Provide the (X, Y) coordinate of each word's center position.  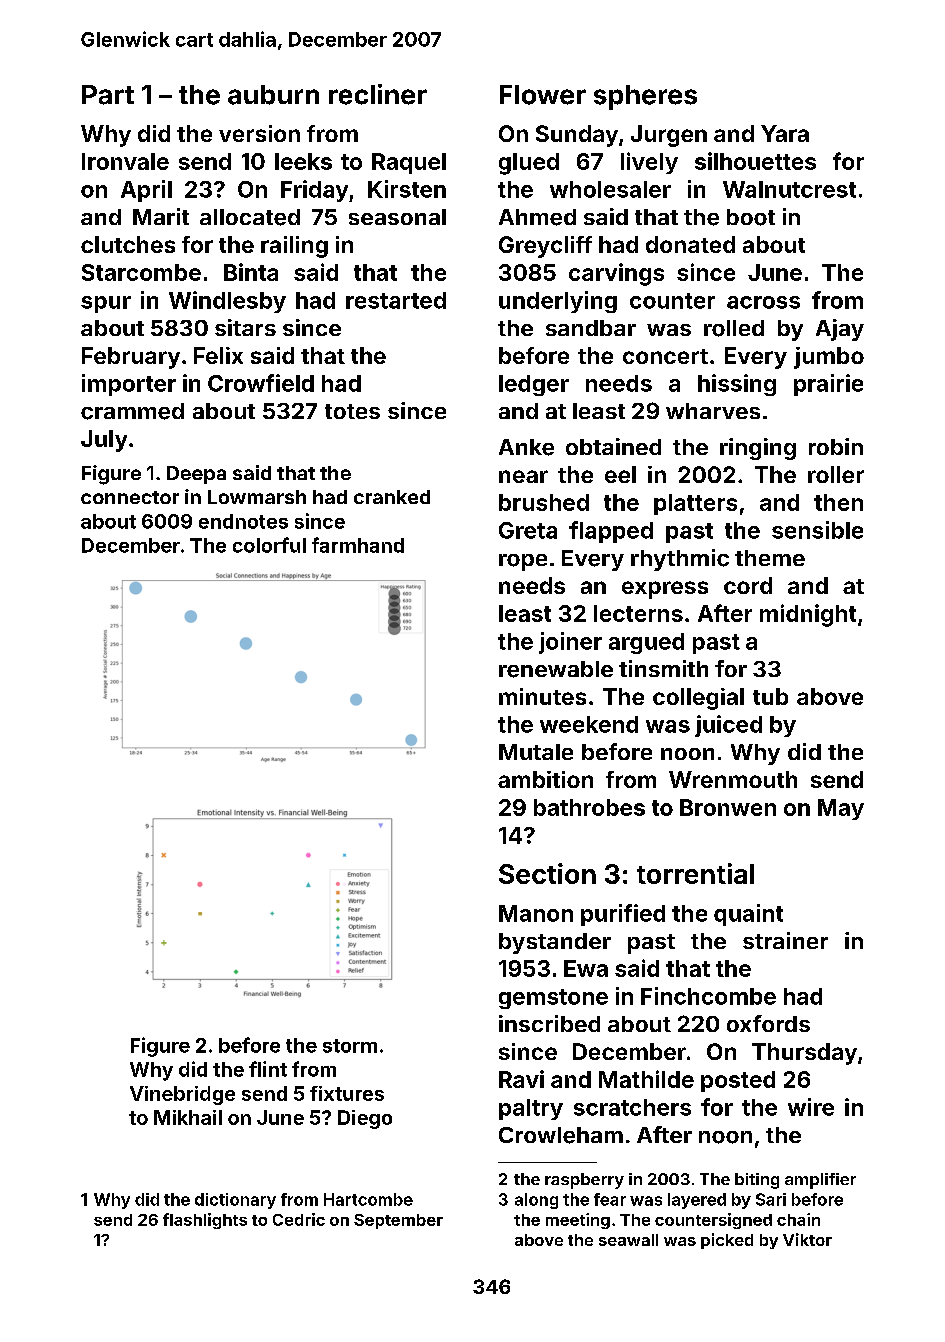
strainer (785, 940)
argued (646, 643)
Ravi (521, 1079)
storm (350, 1046)
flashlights (205, 1221)
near (523, 476)
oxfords (768, 1023)
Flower (543, 95)
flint (268, 1069)
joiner (570, 643)
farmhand (358, 545)
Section (547, 873)
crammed (132, 411)
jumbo (829, 358)
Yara (785, 133)
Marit (161, 216)
